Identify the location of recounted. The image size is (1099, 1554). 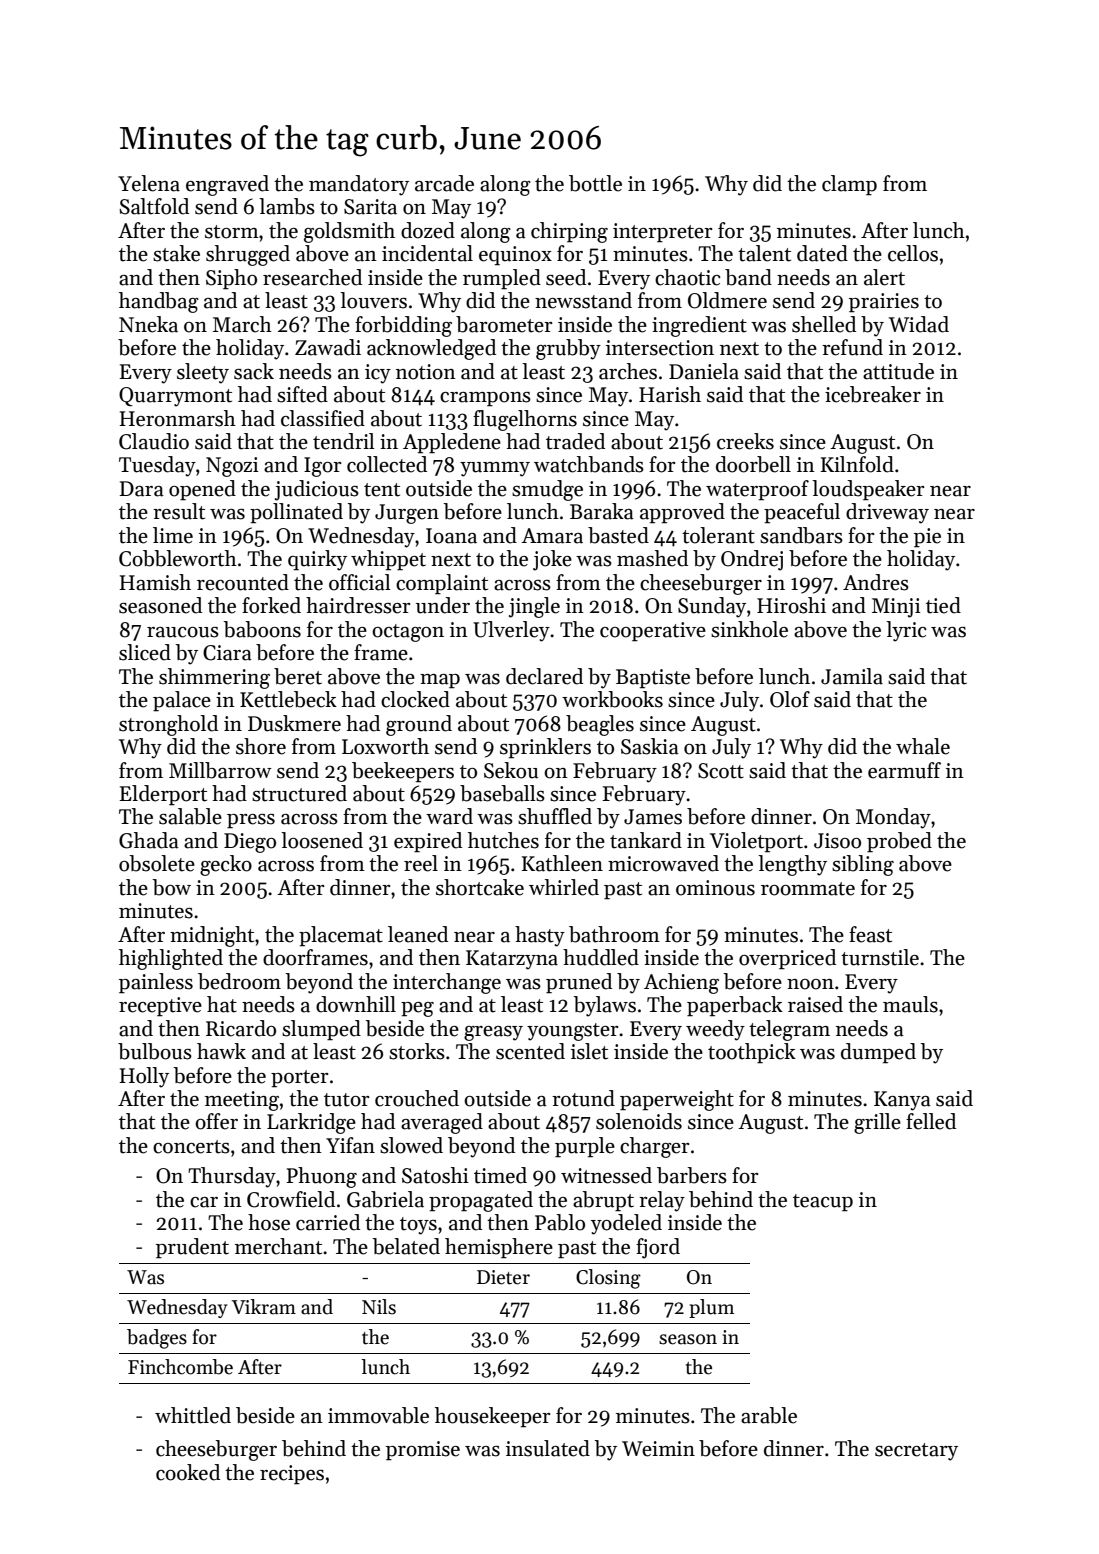
(243, 582).
